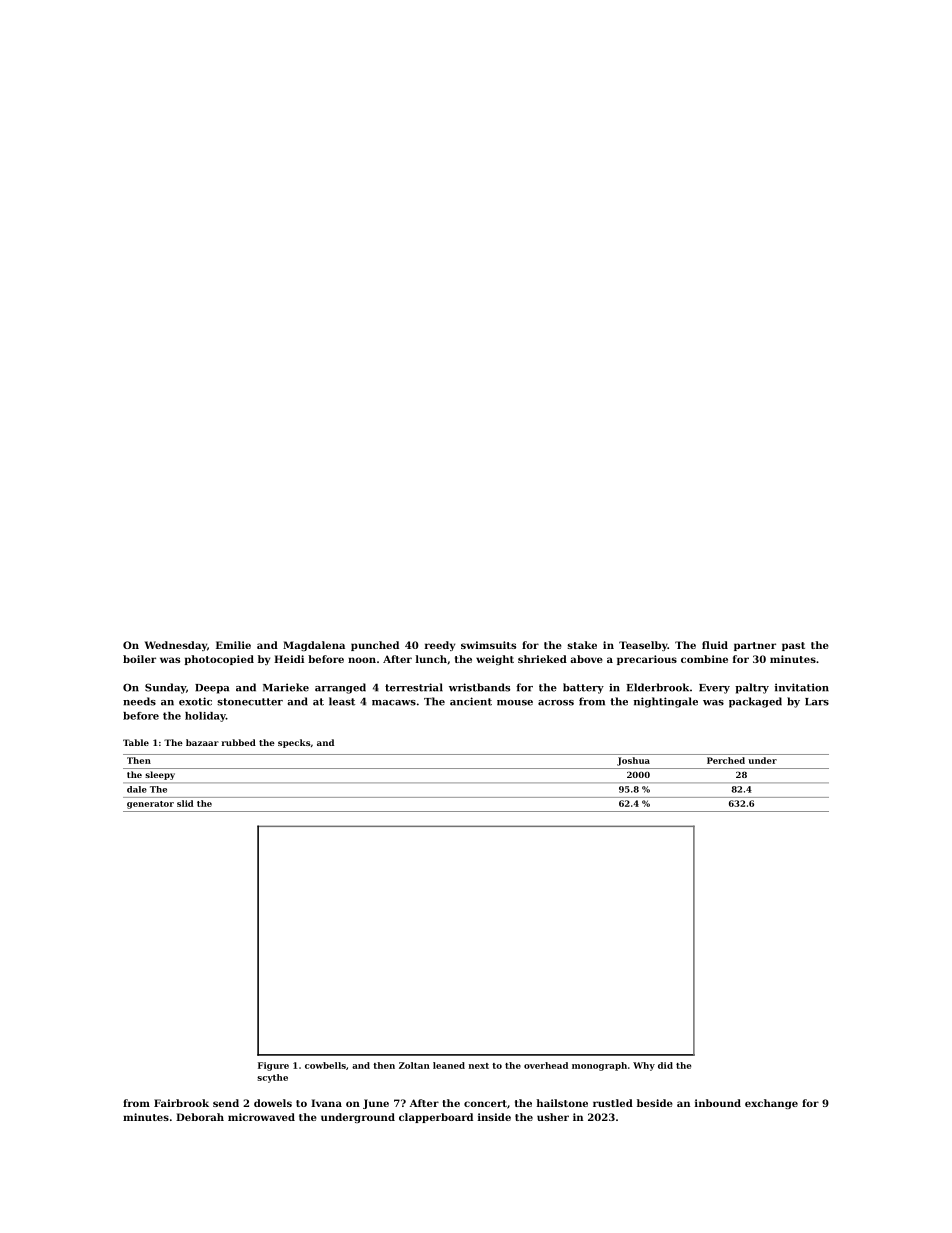 This screenshot has height=1233, width=952. What do you see at coordinates (212, 689) in the screenshot?
I see `Deepa` at bounding box center [212, 689].
